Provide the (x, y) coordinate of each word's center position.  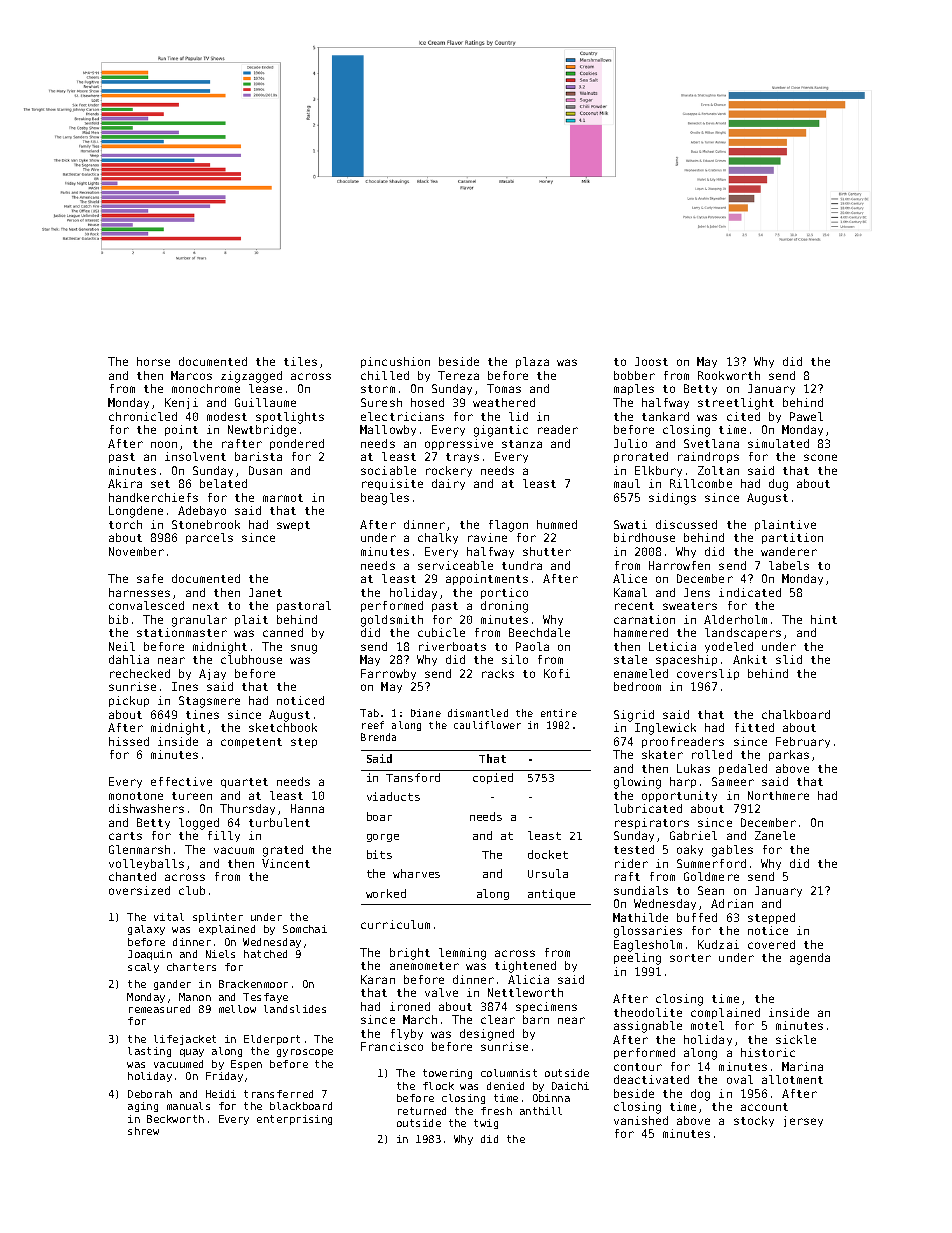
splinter (218, 918)
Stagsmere (209, 702)
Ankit (750, 659)
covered (771, 944)
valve (441, 992)
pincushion (395, 362)
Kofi (557, 673)
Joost (651, 361)
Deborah (150, 1094)
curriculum (395, 924)
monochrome (206, 388)
